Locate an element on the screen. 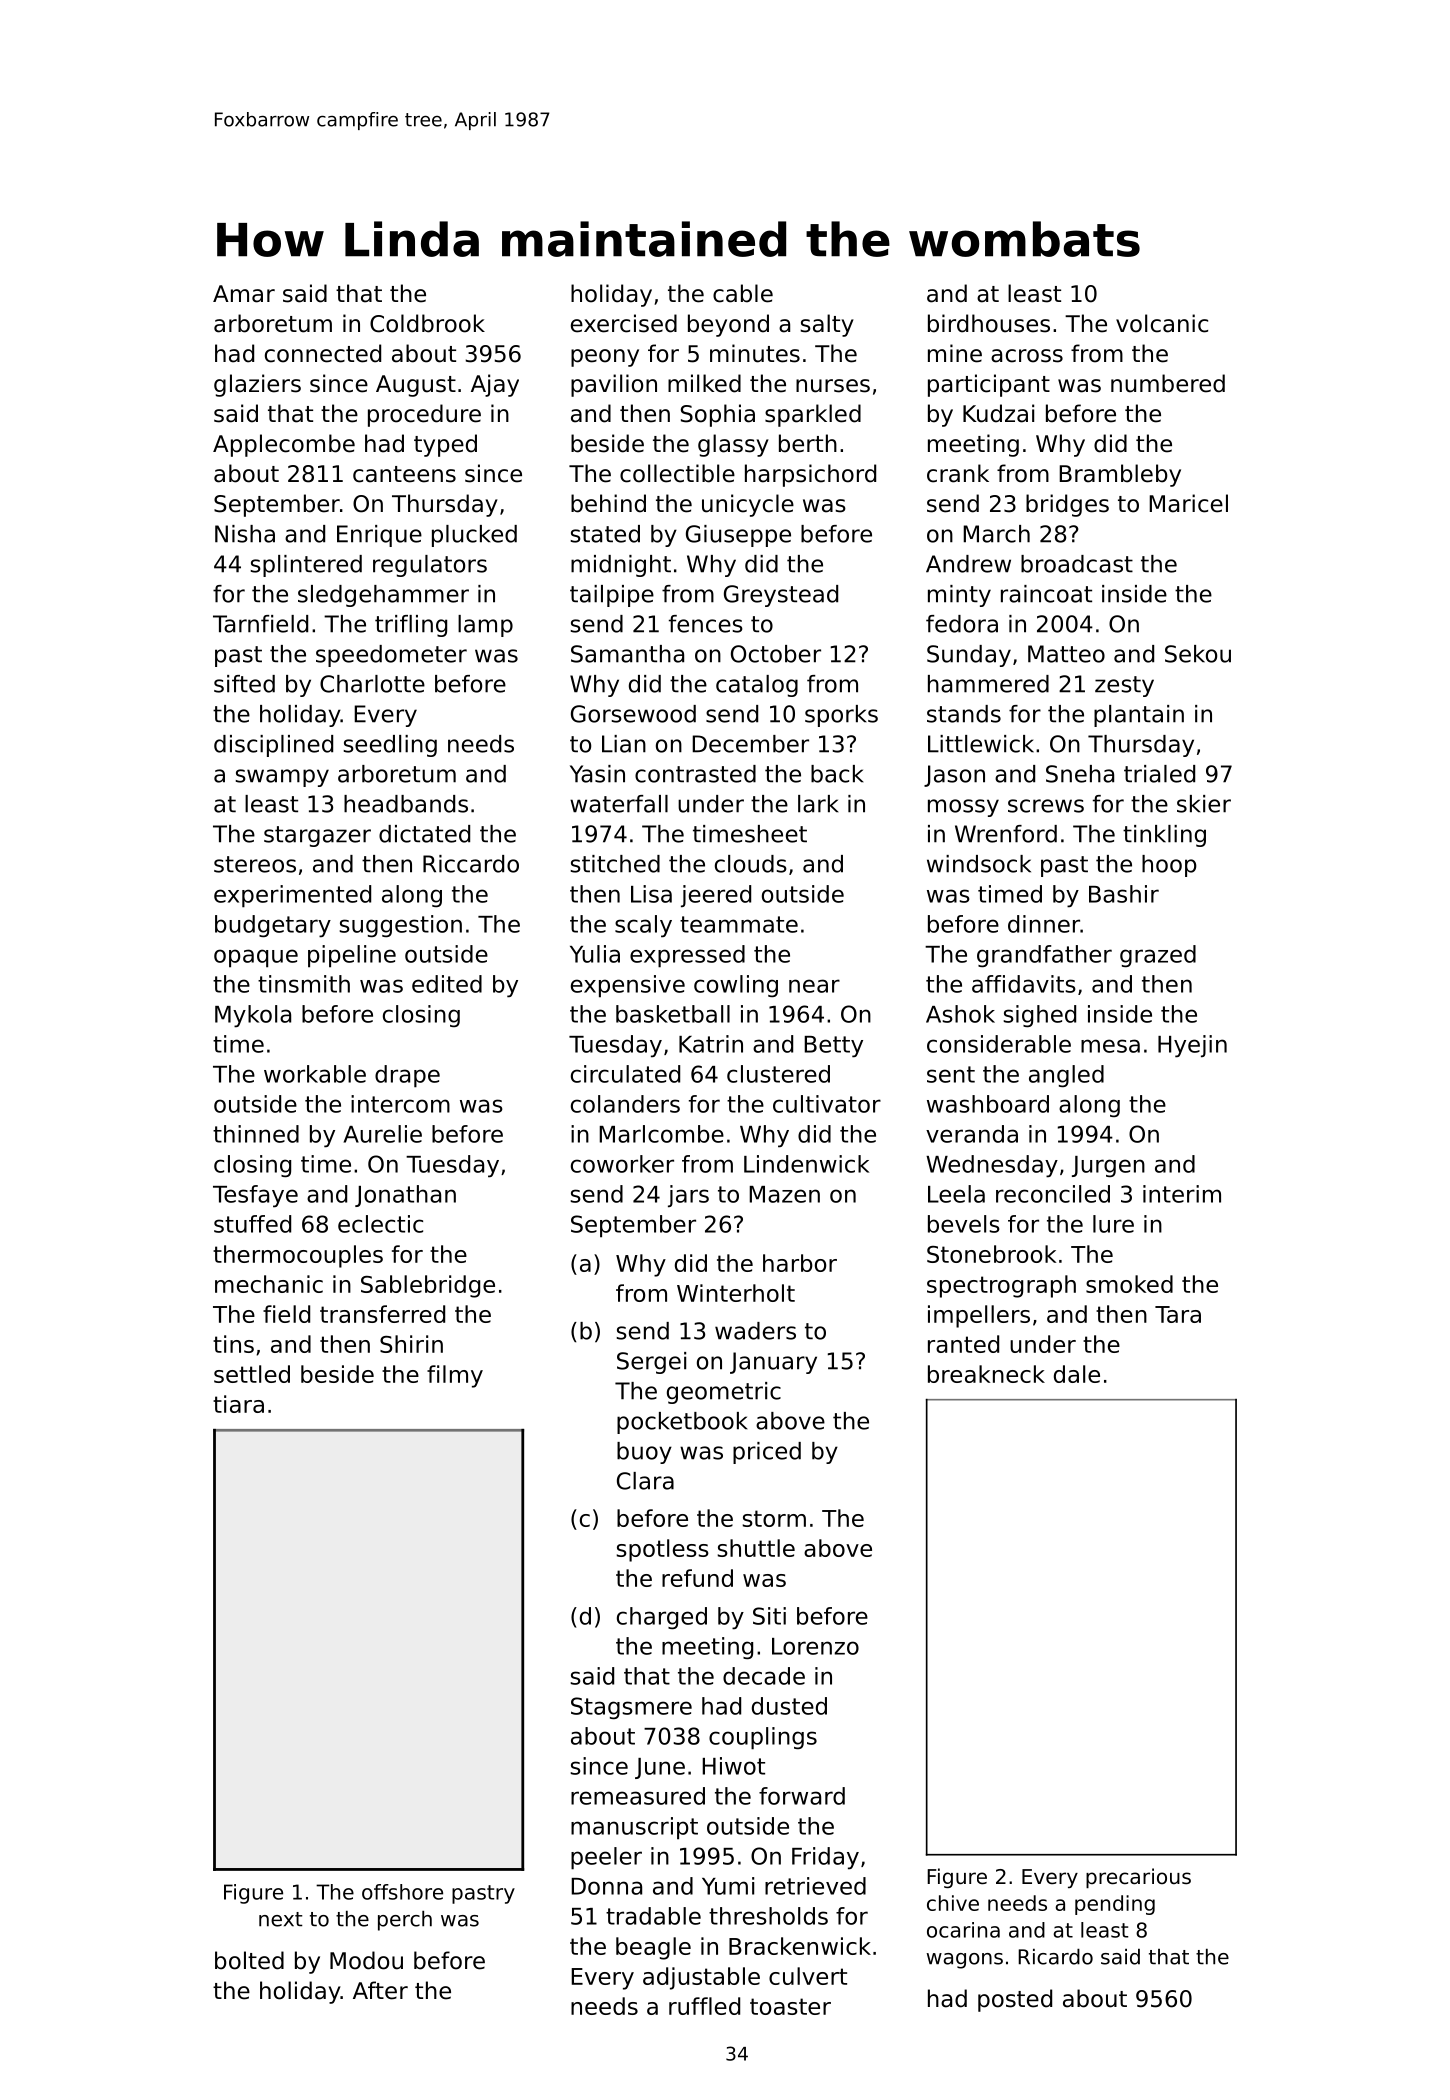 This screenshot has width=1450, height=2100. Coldbrook is located at coordinates (427, 323).
